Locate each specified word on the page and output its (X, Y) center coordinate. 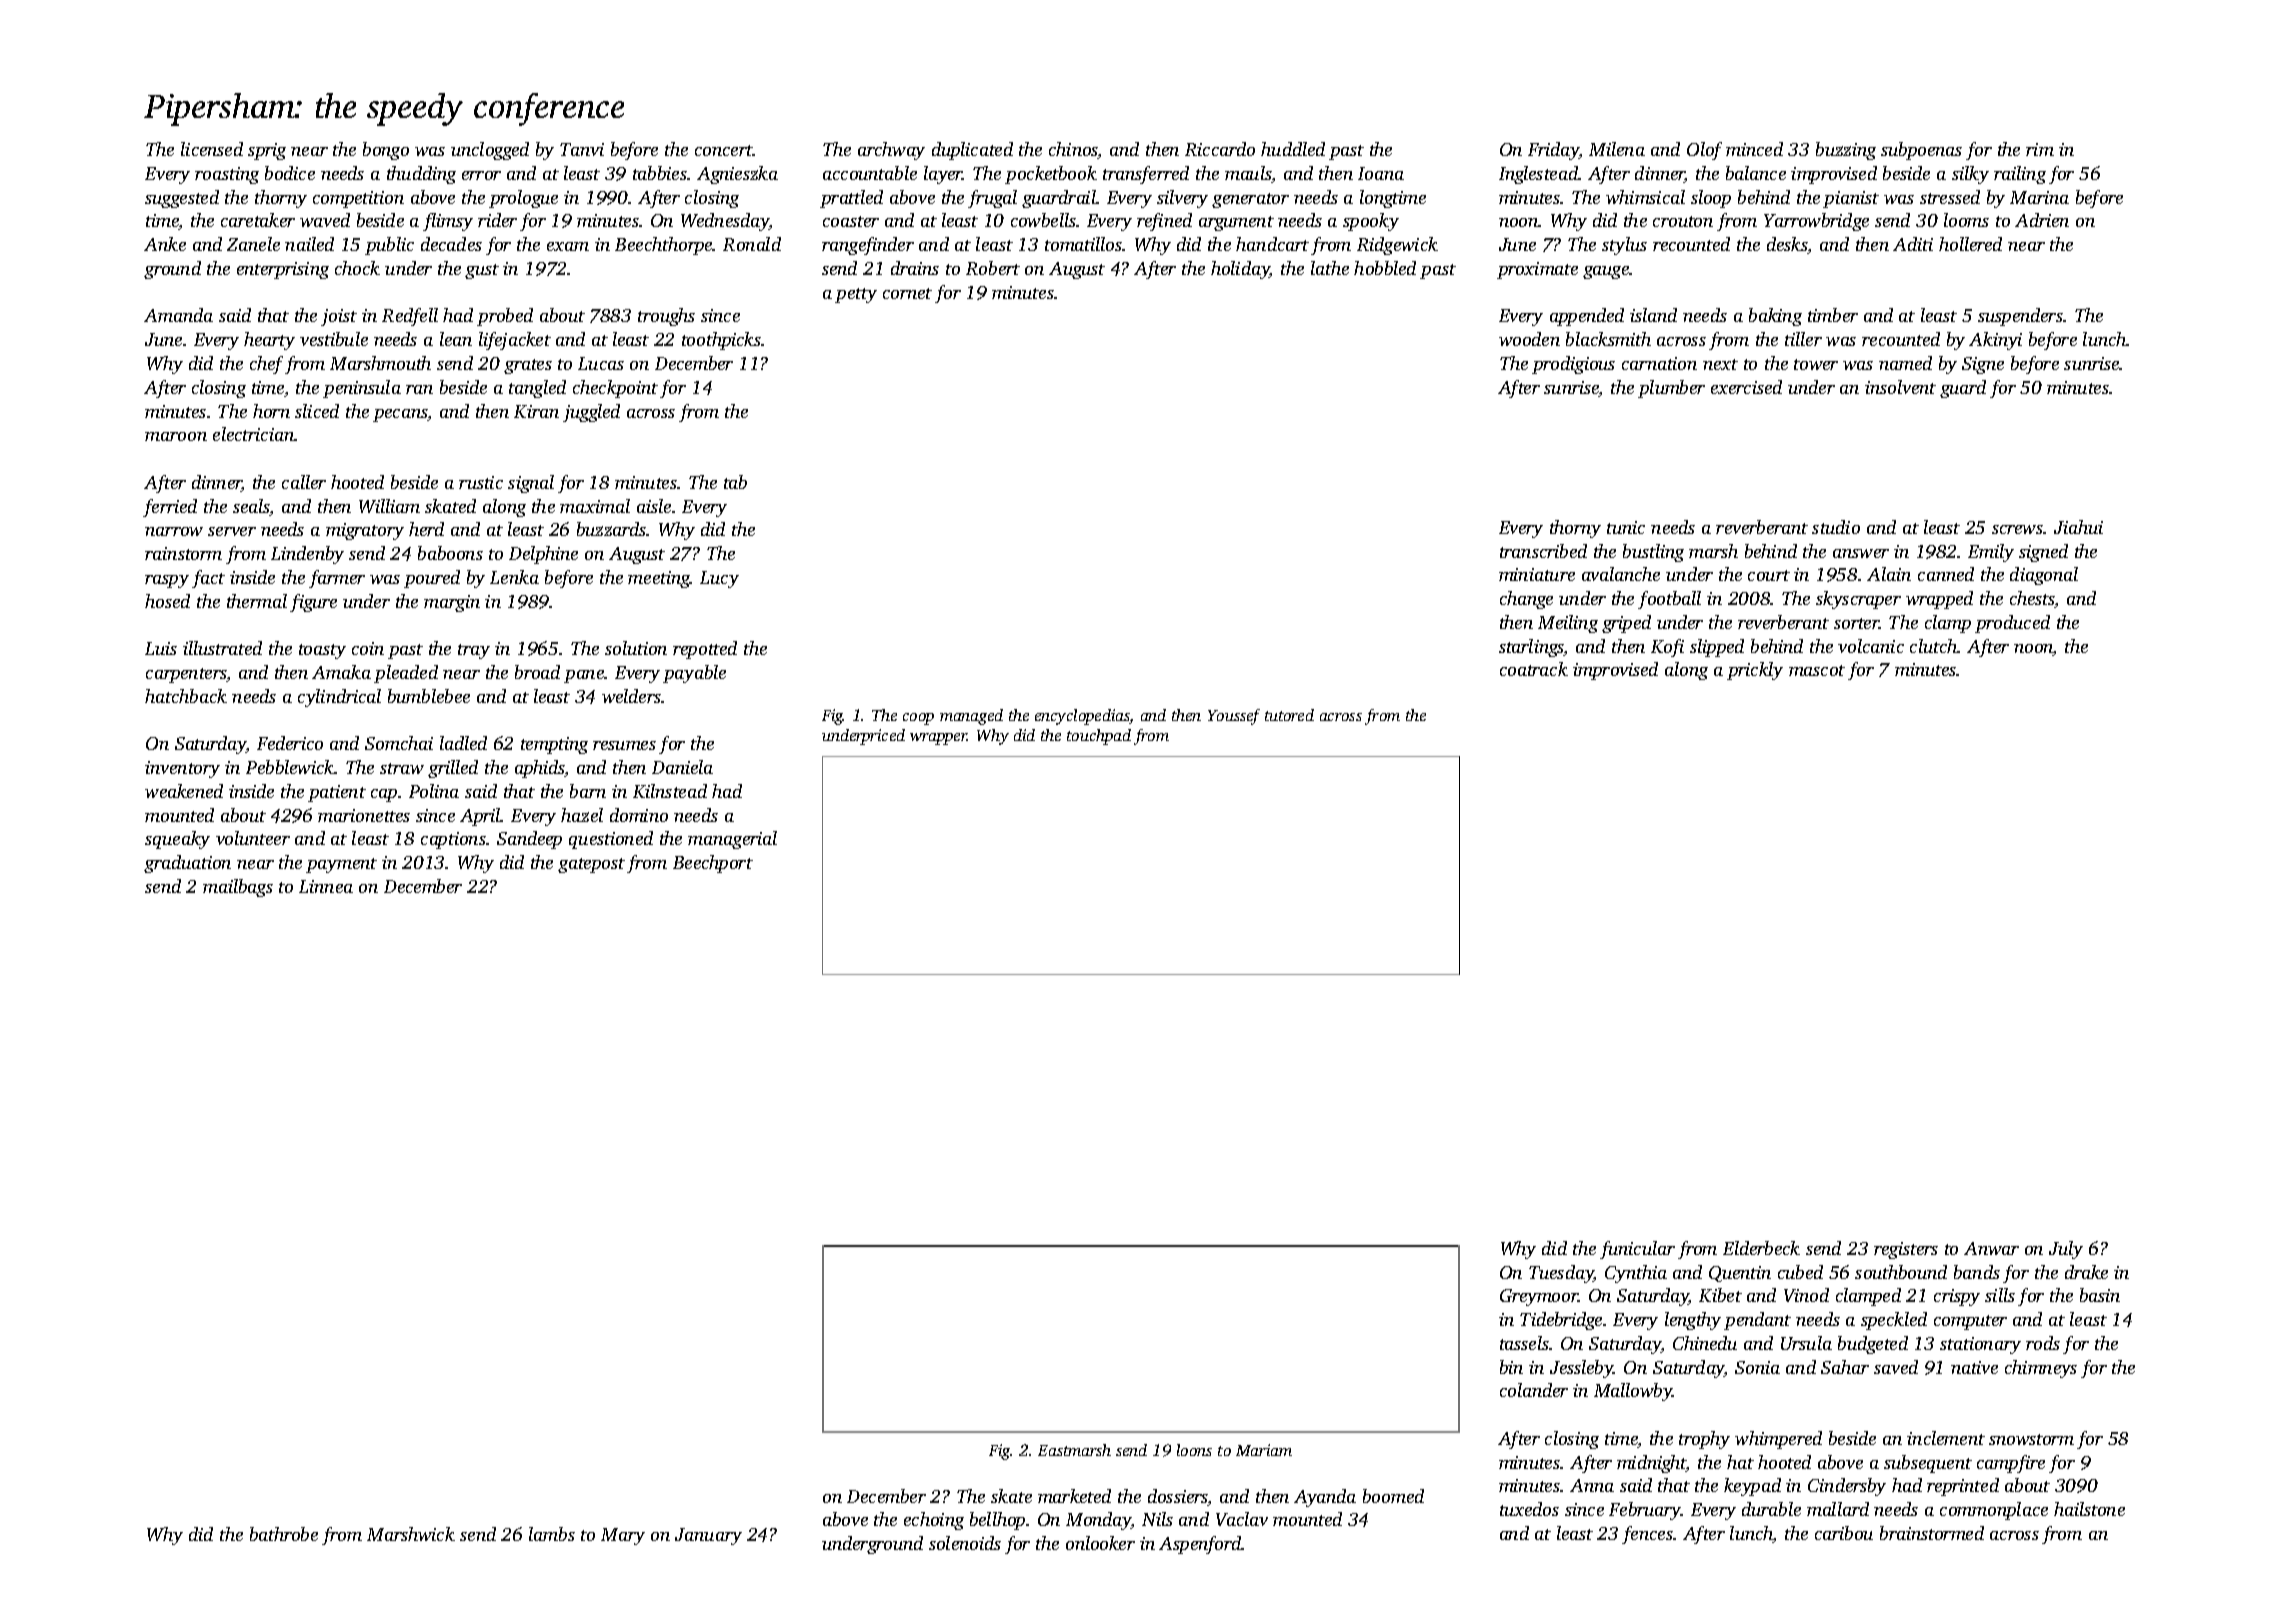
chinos (1073, 150)
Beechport (713, 864)
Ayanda (1325, 1498)
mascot (1817, 670)
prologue (523, 199)
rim (2040, 149)
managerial (732, 840)
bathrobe (284, 1534)
